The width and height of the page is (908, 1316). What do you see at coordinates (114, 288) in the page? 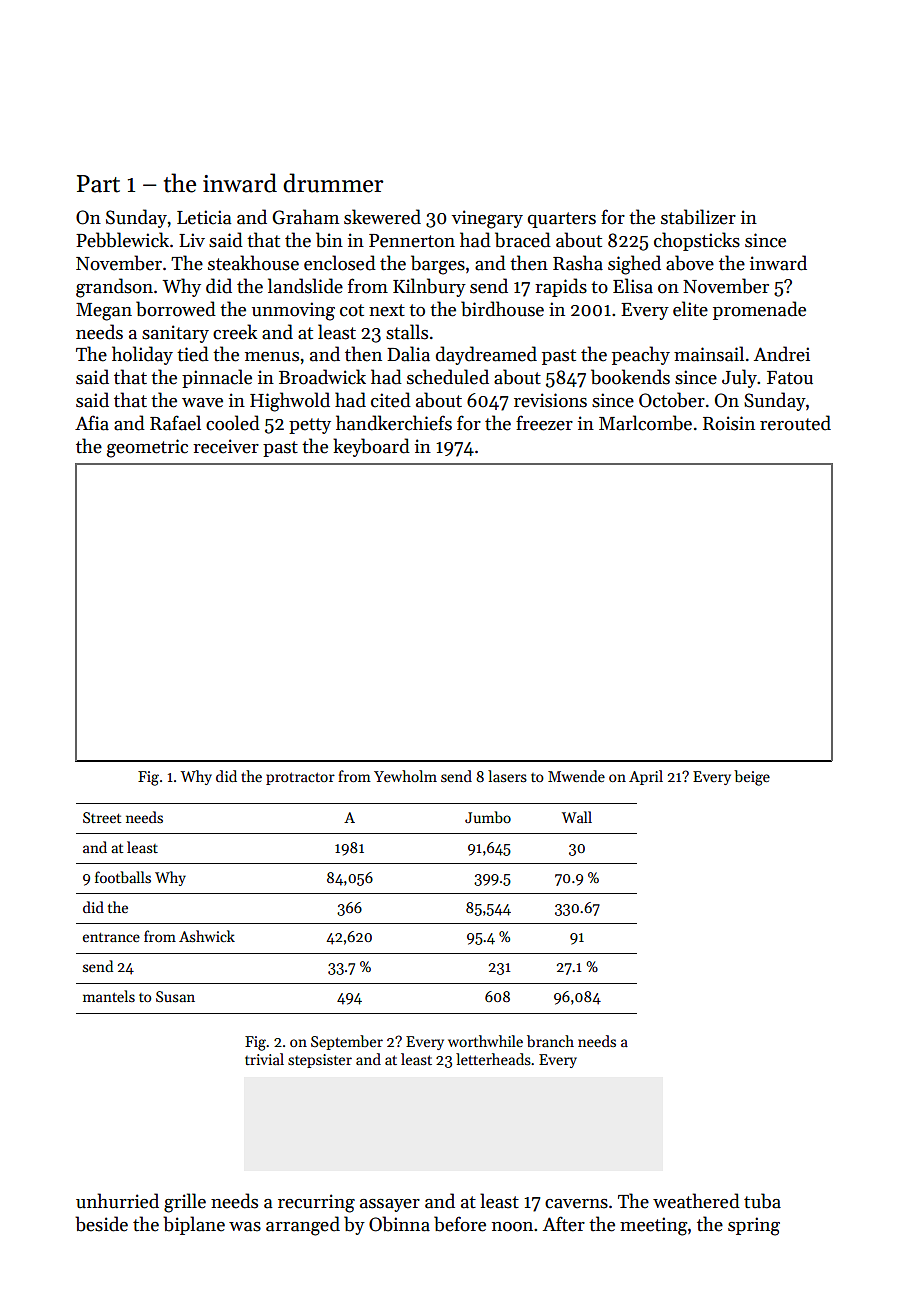
I see `grandson` at bounding box center [114, 288].
